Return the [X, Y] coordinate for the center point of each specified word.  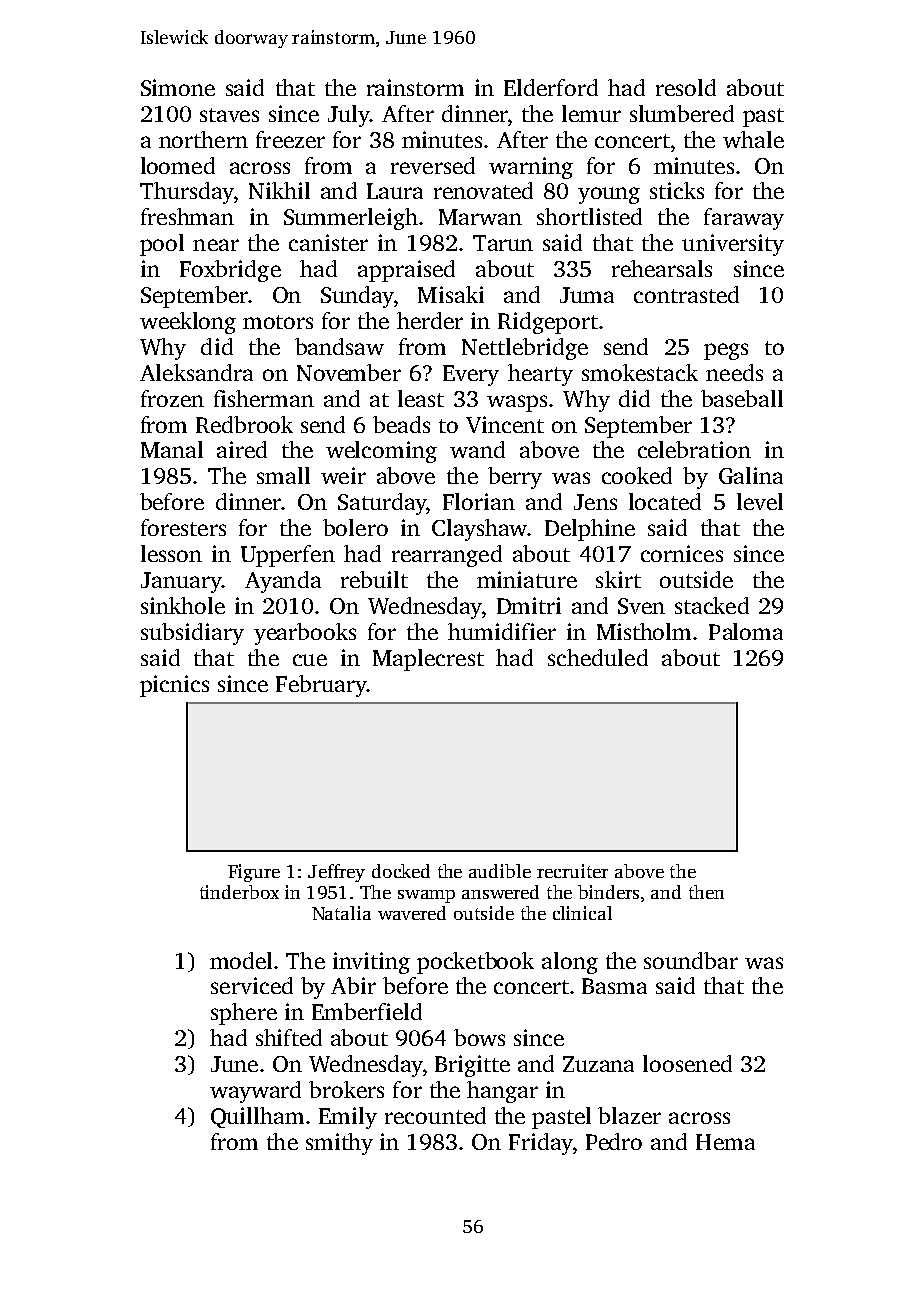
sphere [244, 1014]
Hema [725, 1142]
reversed [433, 165]
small [283, 475]
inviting [371, 963]
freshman [187, 216]
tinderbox [239, 892]
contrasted [686, 294]
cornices [682, 553]
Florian [479, 501]
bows [479, 1037]
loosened [687, 1063]
